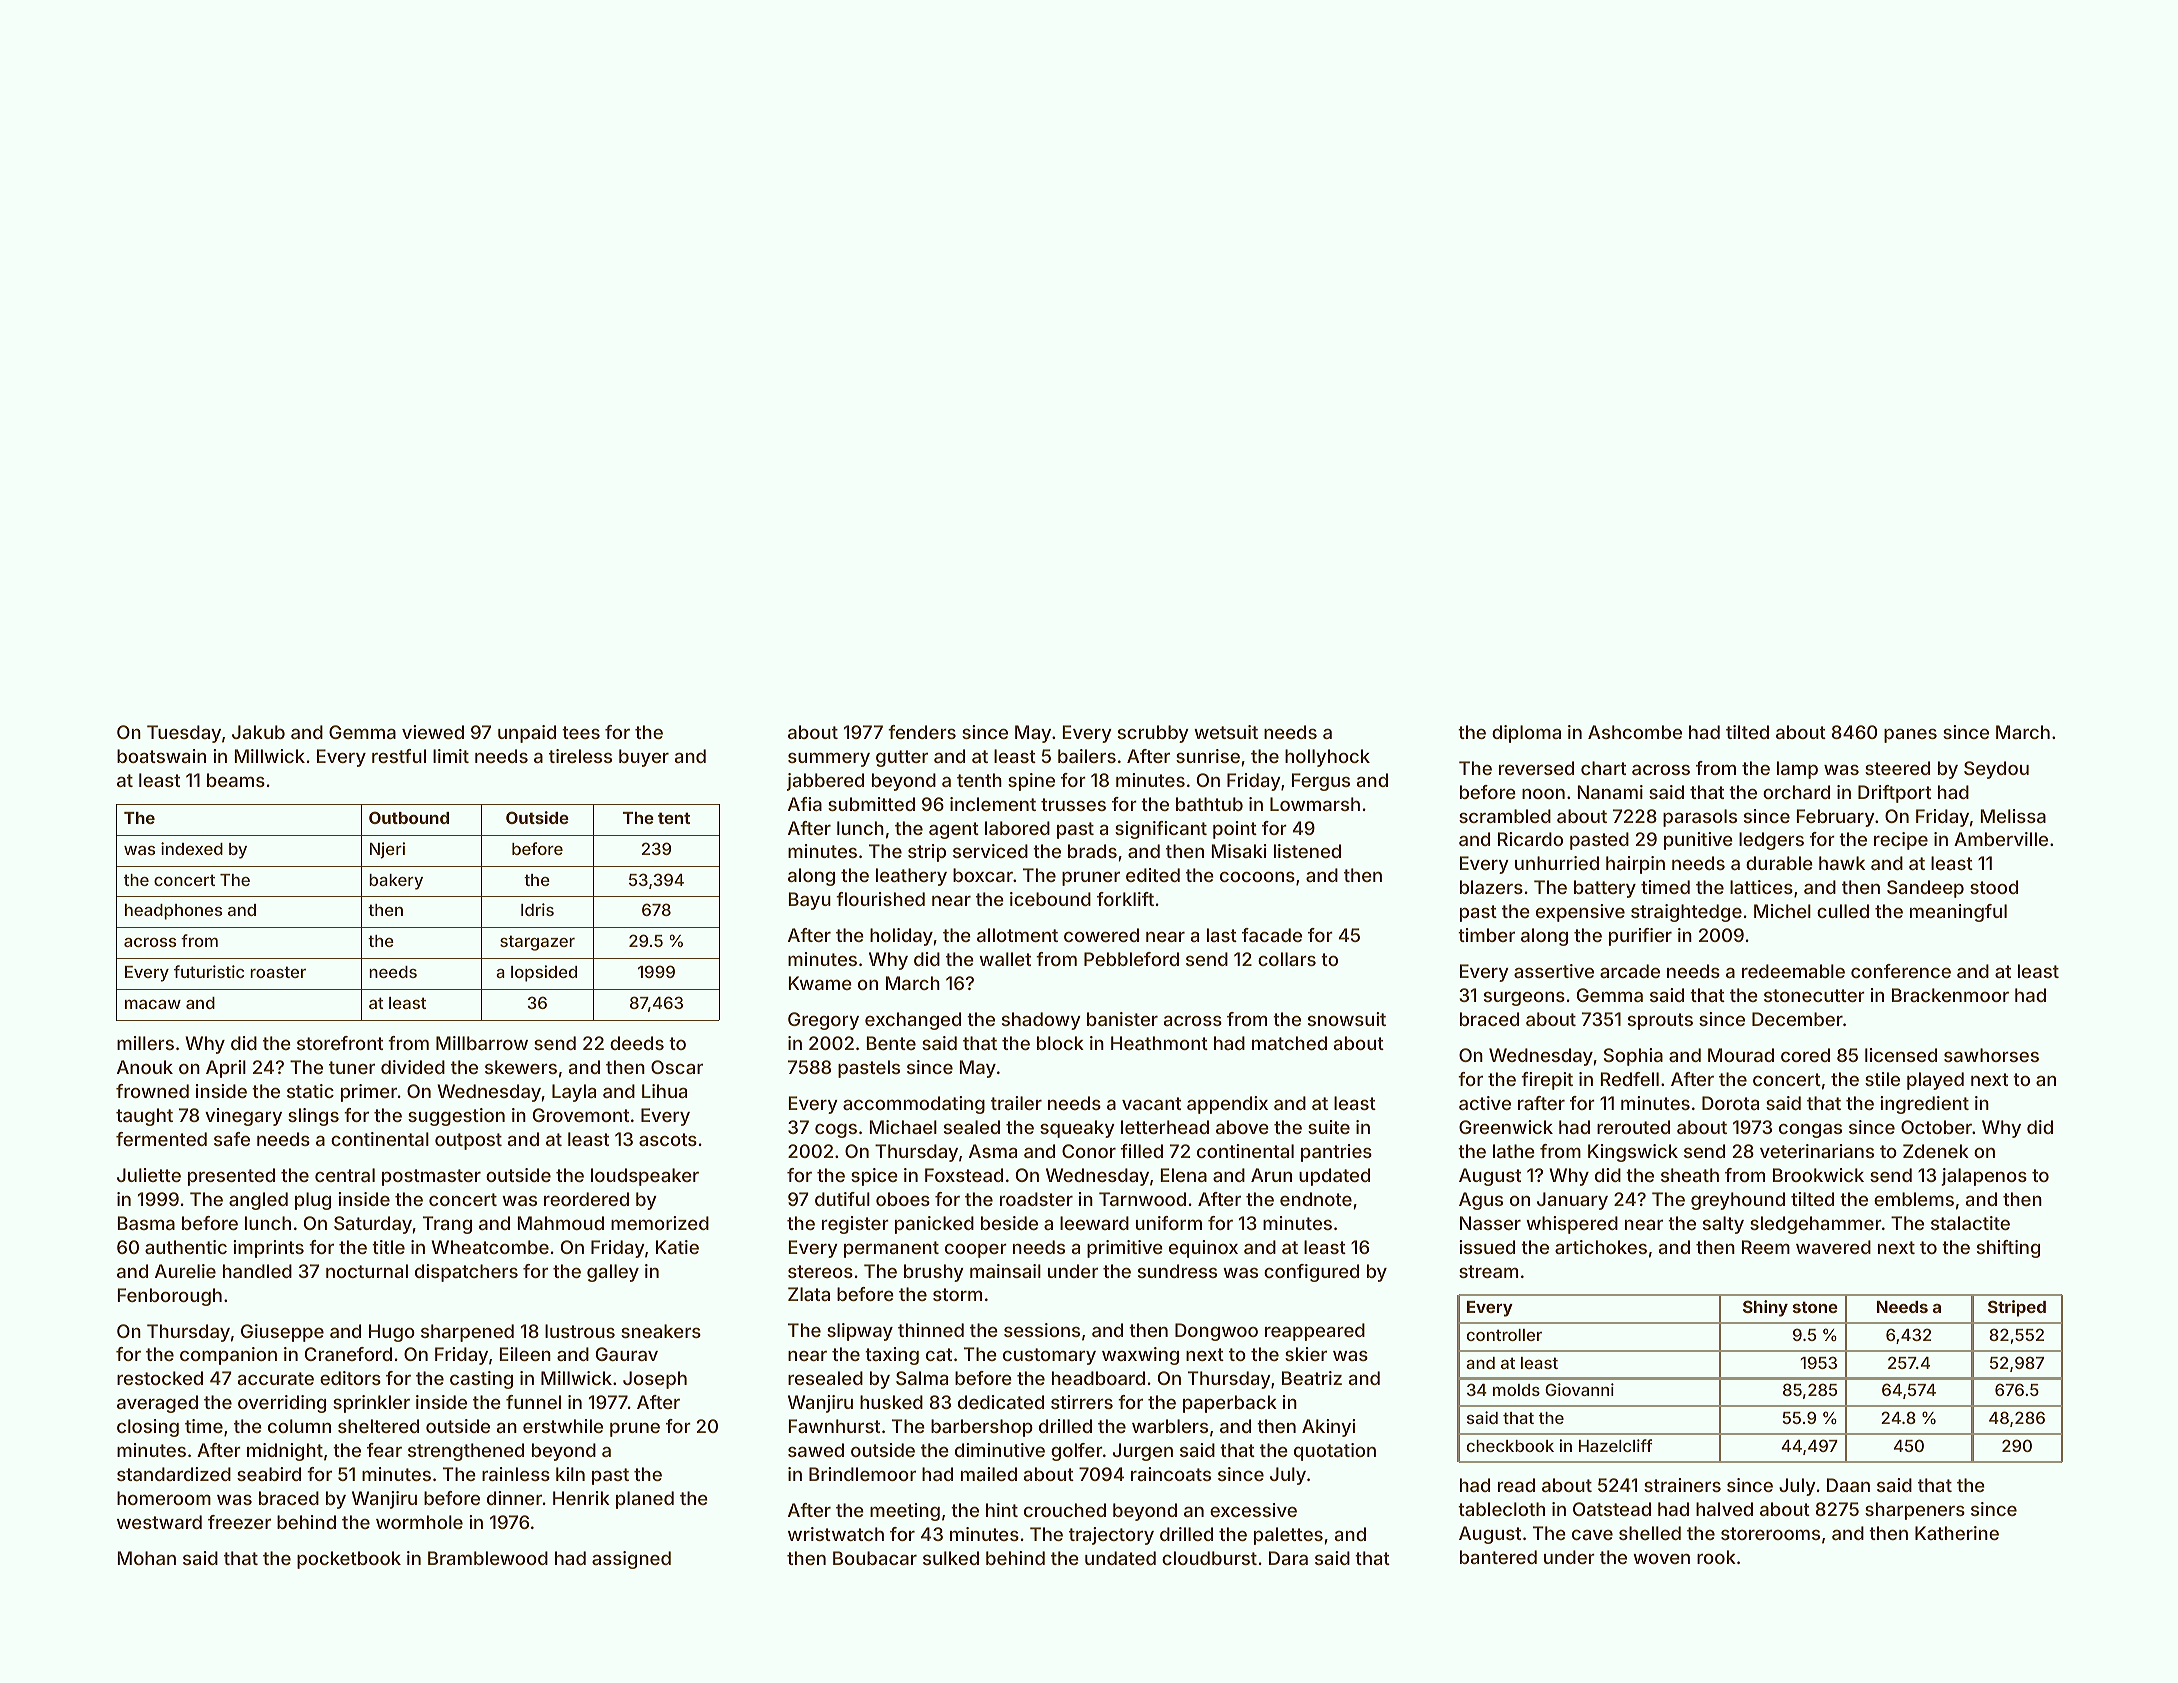 The image size is (2178, 1683). I want to click on Zlata, so click(809, 1294).
